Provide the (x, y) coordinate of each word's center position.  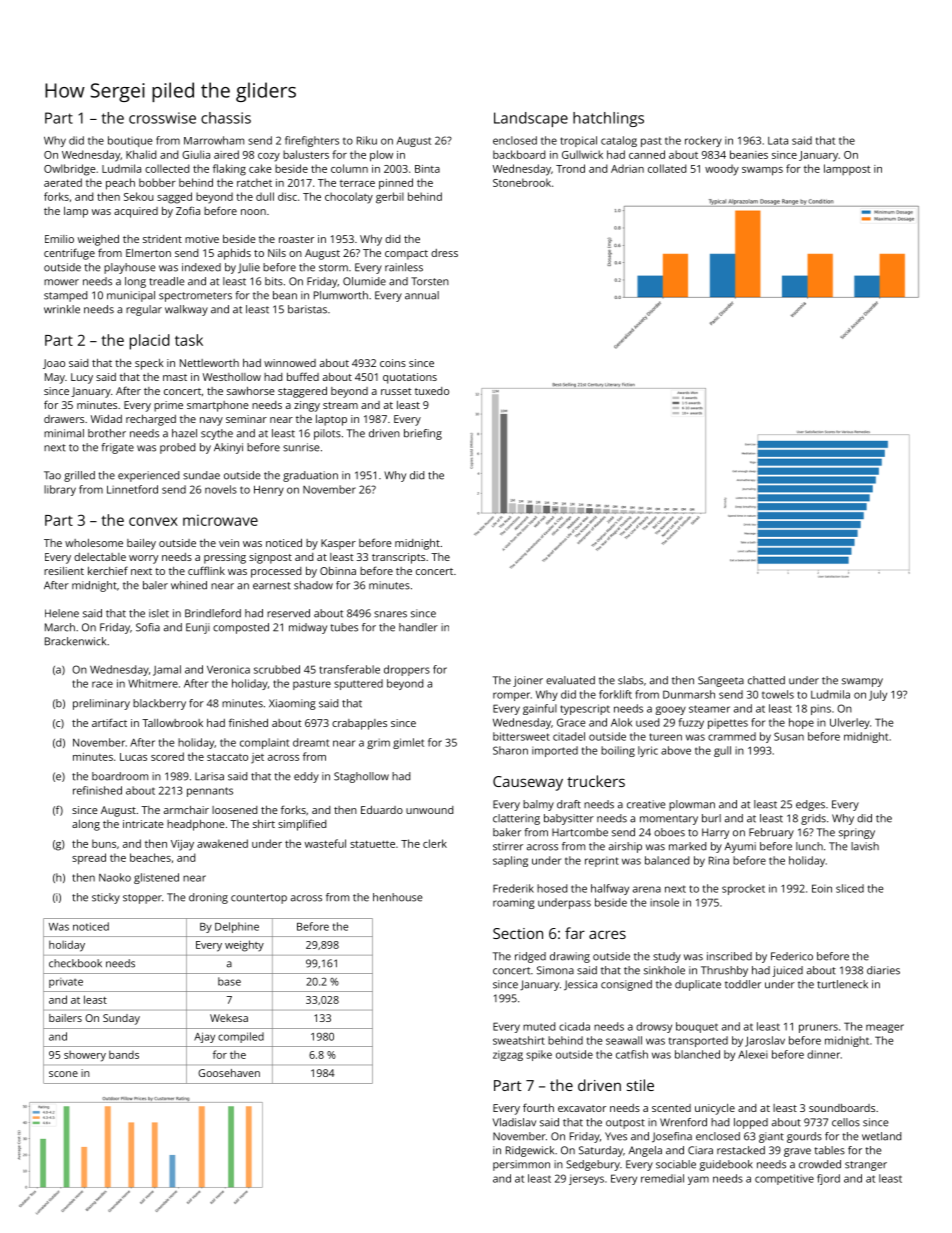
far (575, 933)
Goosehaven (229, 1073)
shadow (313, 585)
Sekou (139, 196)
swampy (862, 682)
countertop (259, 899)
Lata (778, 141)
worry (143, 559)
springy (857, 833)
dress (444, 253)
